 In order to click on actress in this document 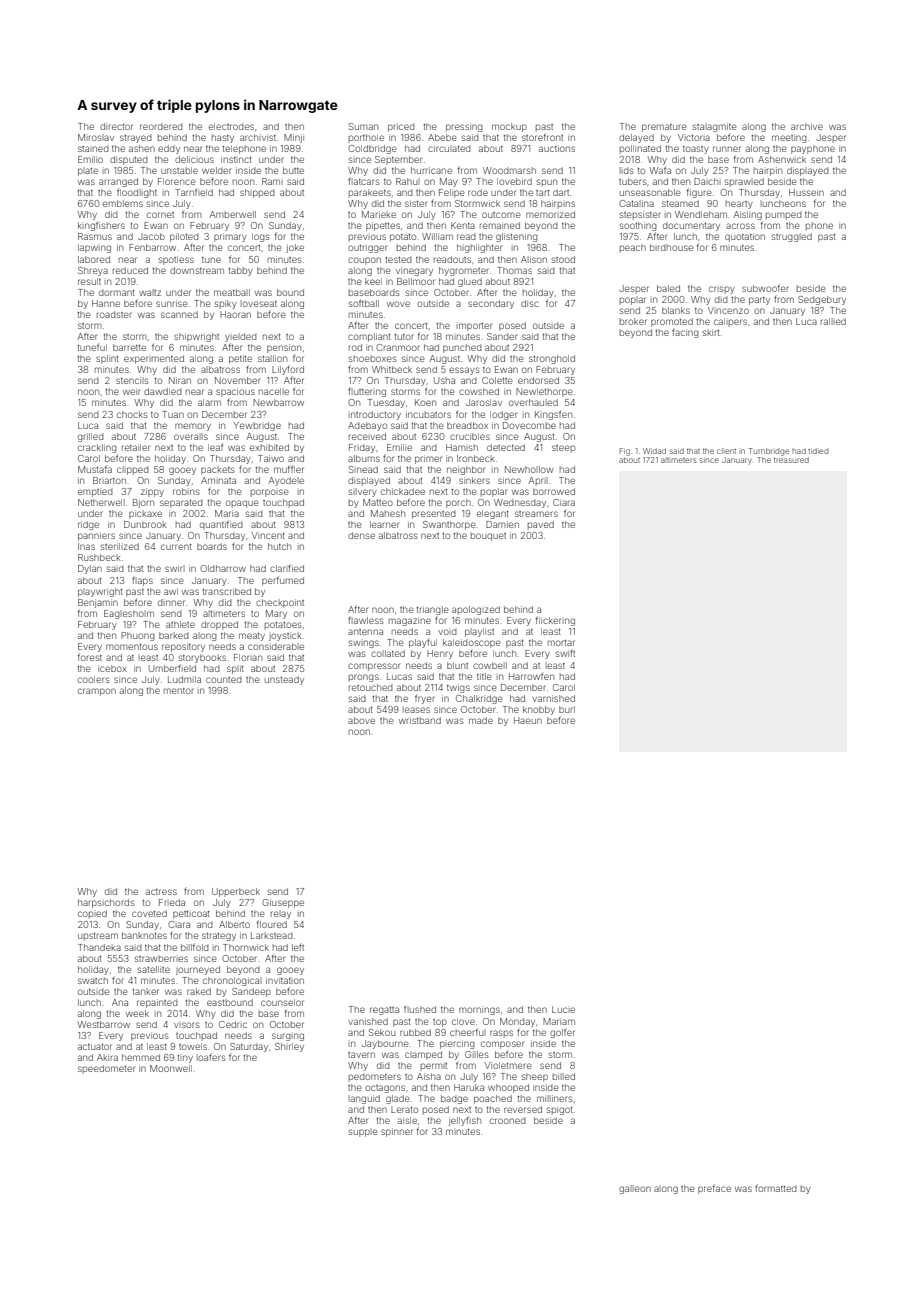, I will do `click(161, 892)`.
